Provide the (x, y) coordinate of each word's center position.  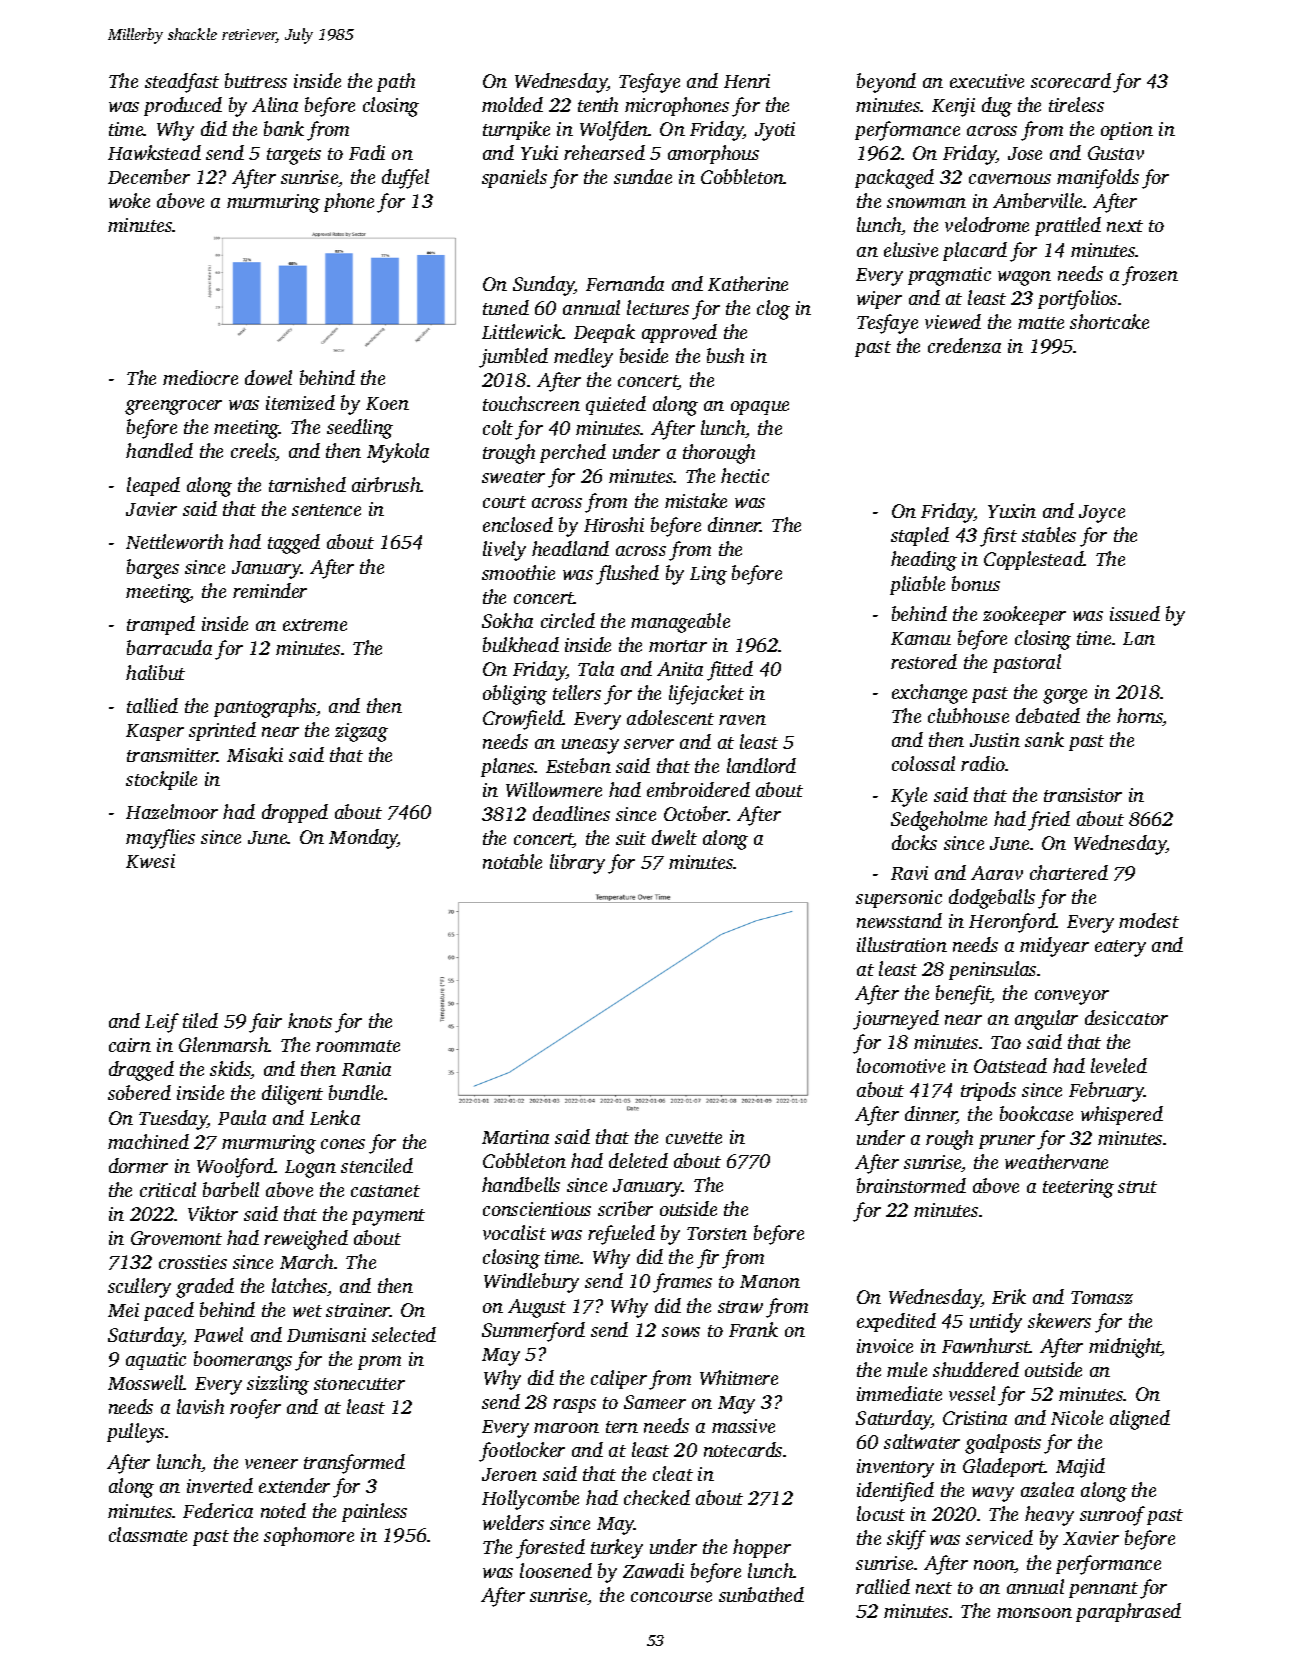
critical (168, 1189)
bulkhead (521, 644)
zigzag (361, 732)
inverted (220, 1485)
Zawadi (653, 1570)
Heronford (1012, 923)
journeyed (896, 1020)
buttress (256, 80)
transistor (1083, 795)
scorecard (1071, 80)
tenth (598, 104)
